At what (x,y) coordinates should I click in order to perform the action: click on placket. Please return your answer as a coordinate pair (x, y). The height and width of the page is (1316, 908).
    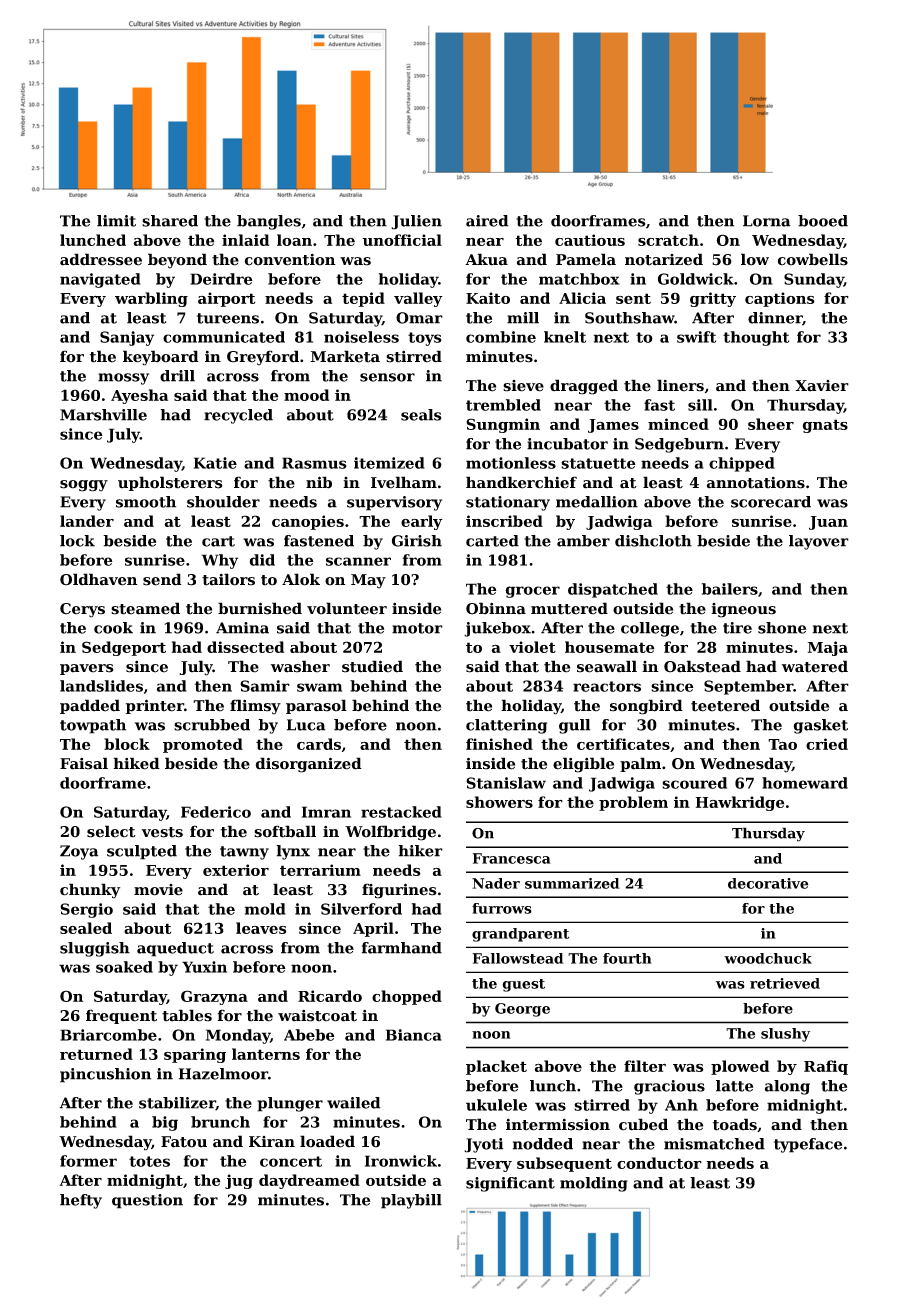
    Looking at the image, I should click on (496, 1067).
